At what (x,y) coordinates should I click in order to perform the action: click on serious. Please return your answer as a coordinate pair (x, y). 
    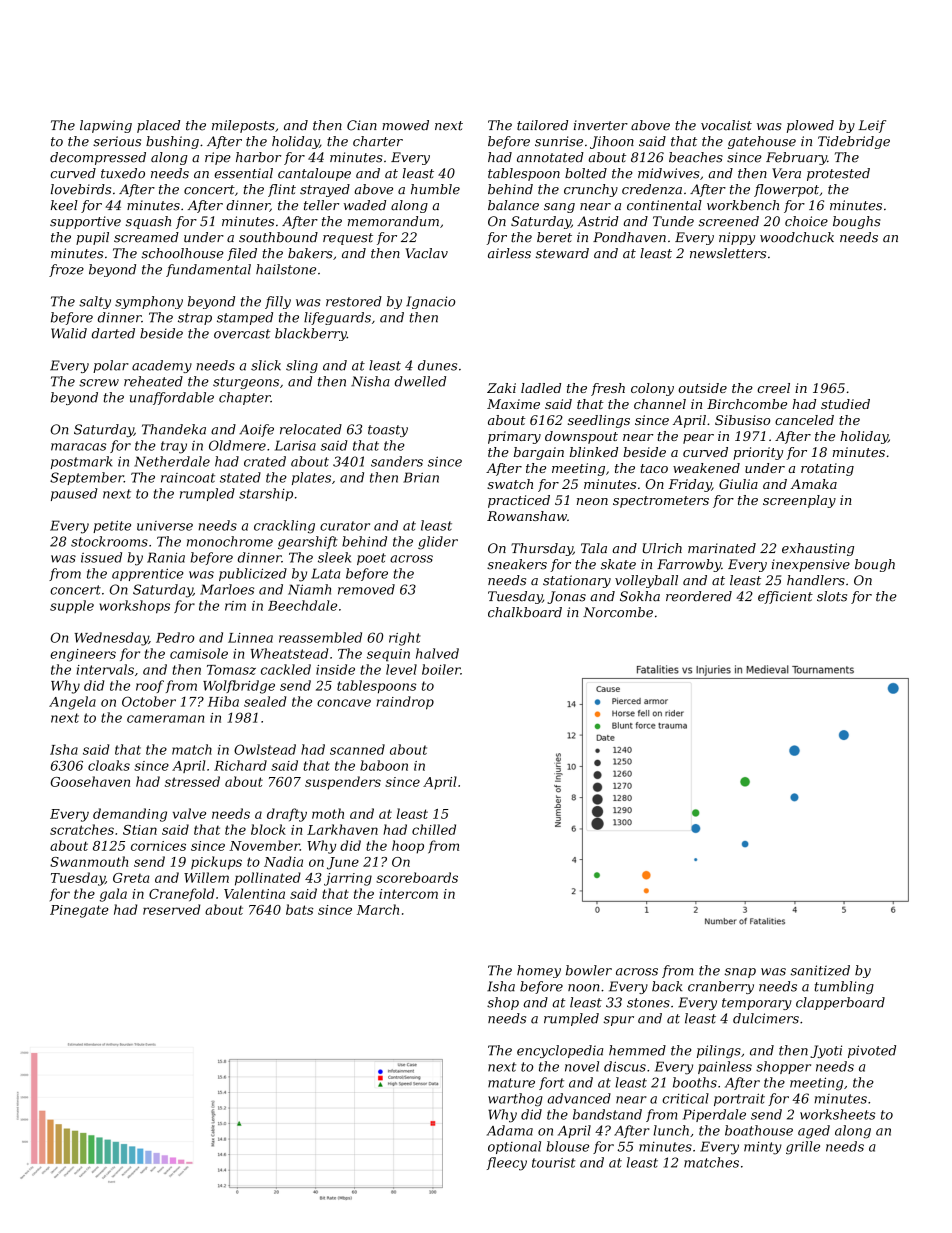
    Looking at the image, I should click on (117, 141).
